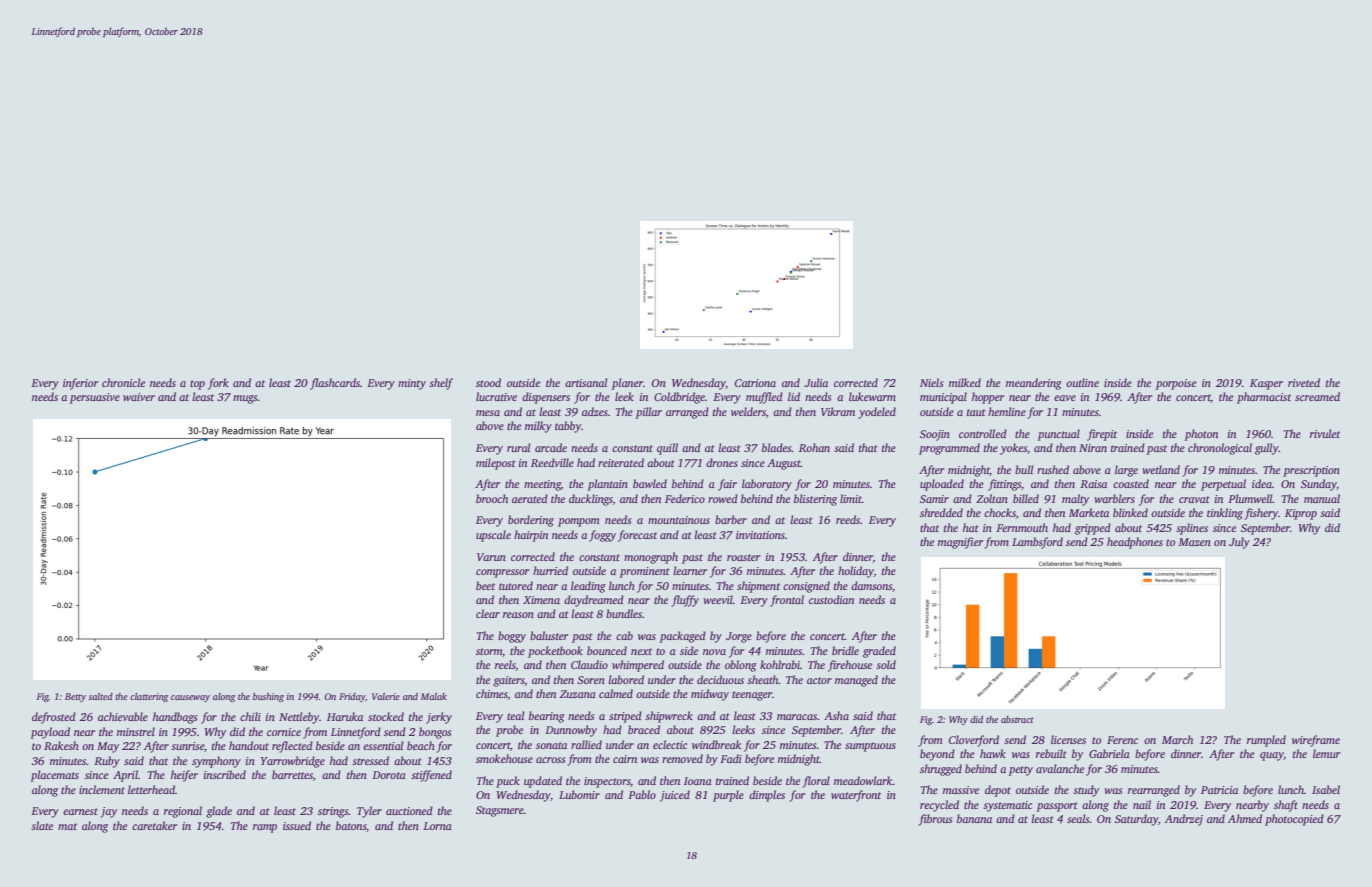 Image resolution: width=1372 pixels, height=887 pixels. What do you see at coordinates (297, 825) in the image?
I see `issued` at bounding box center [297, 825].
